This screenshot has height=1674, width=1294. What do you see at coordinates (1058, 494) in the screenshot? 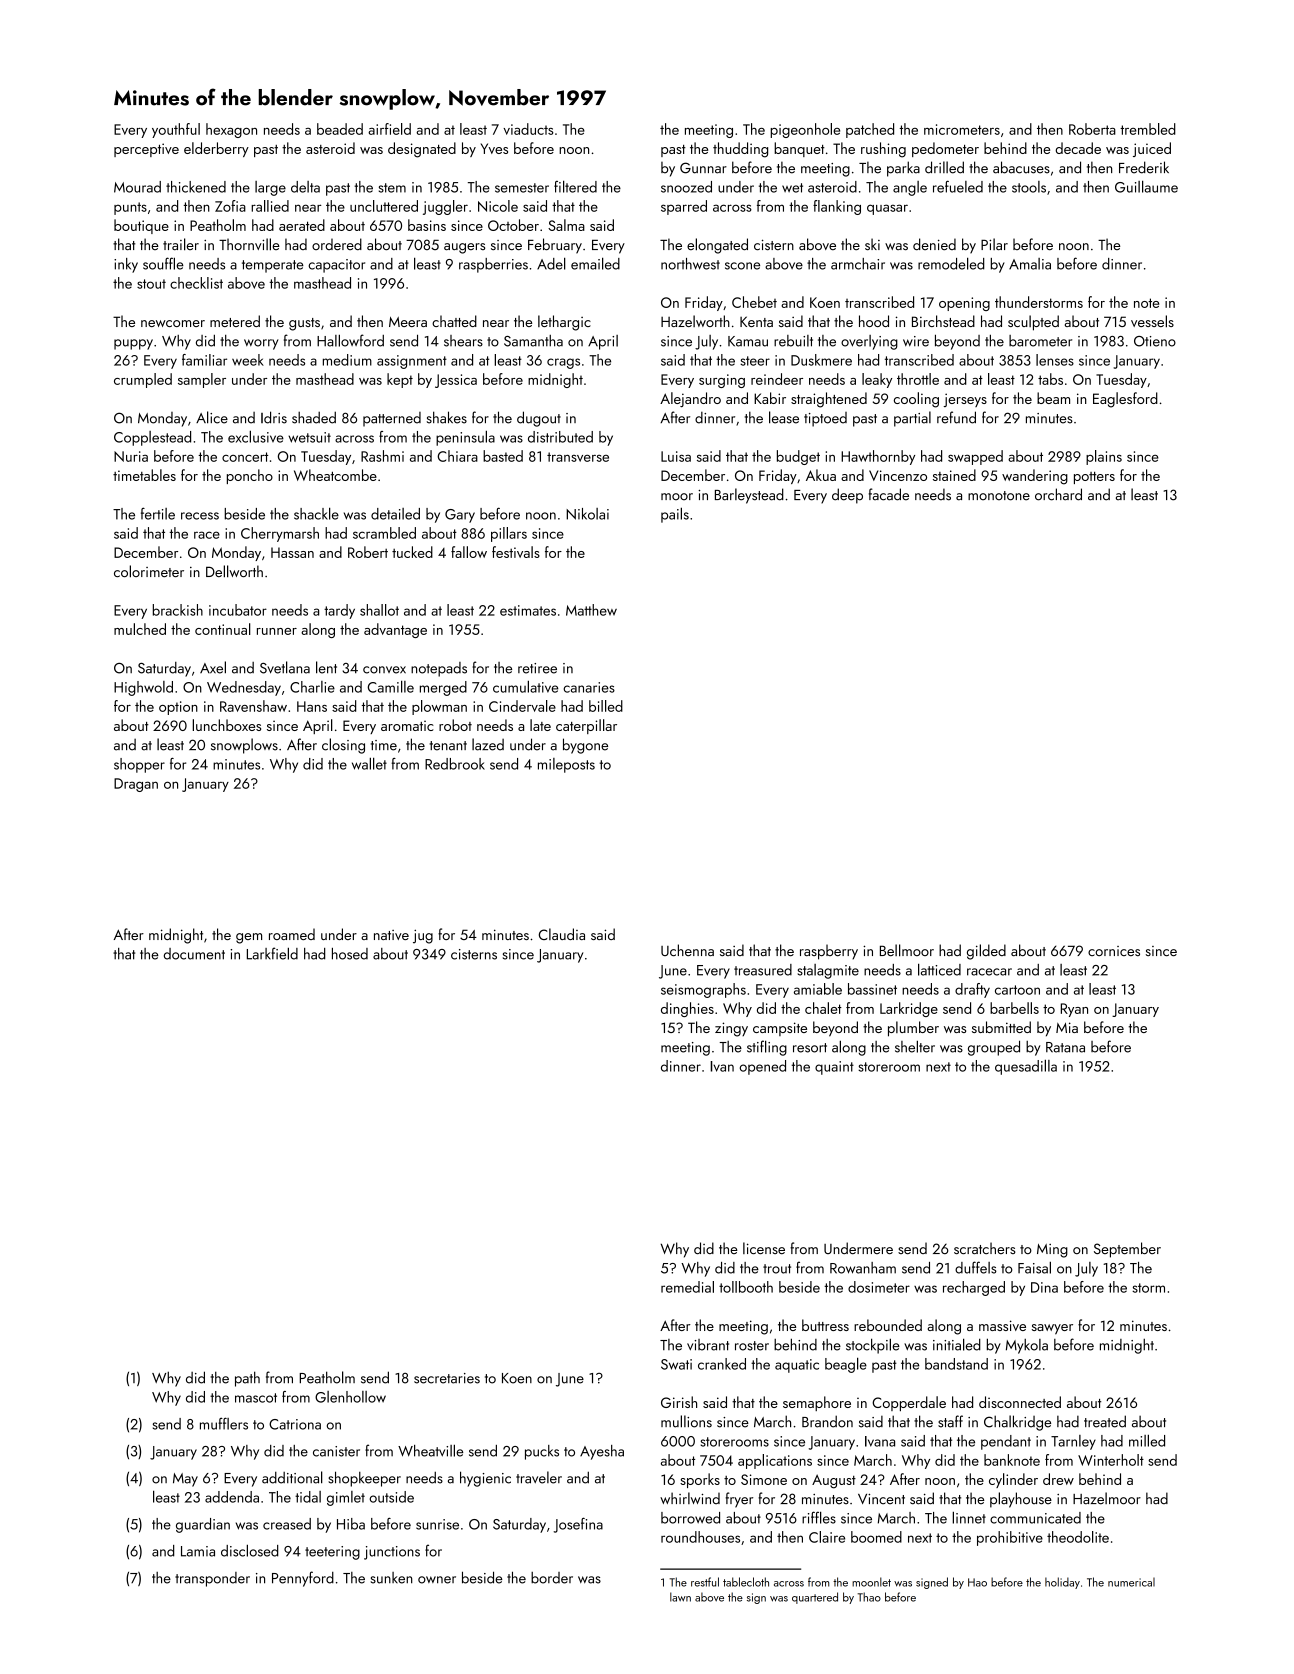
I see `orchard` at bounding box center [1058, 494].
